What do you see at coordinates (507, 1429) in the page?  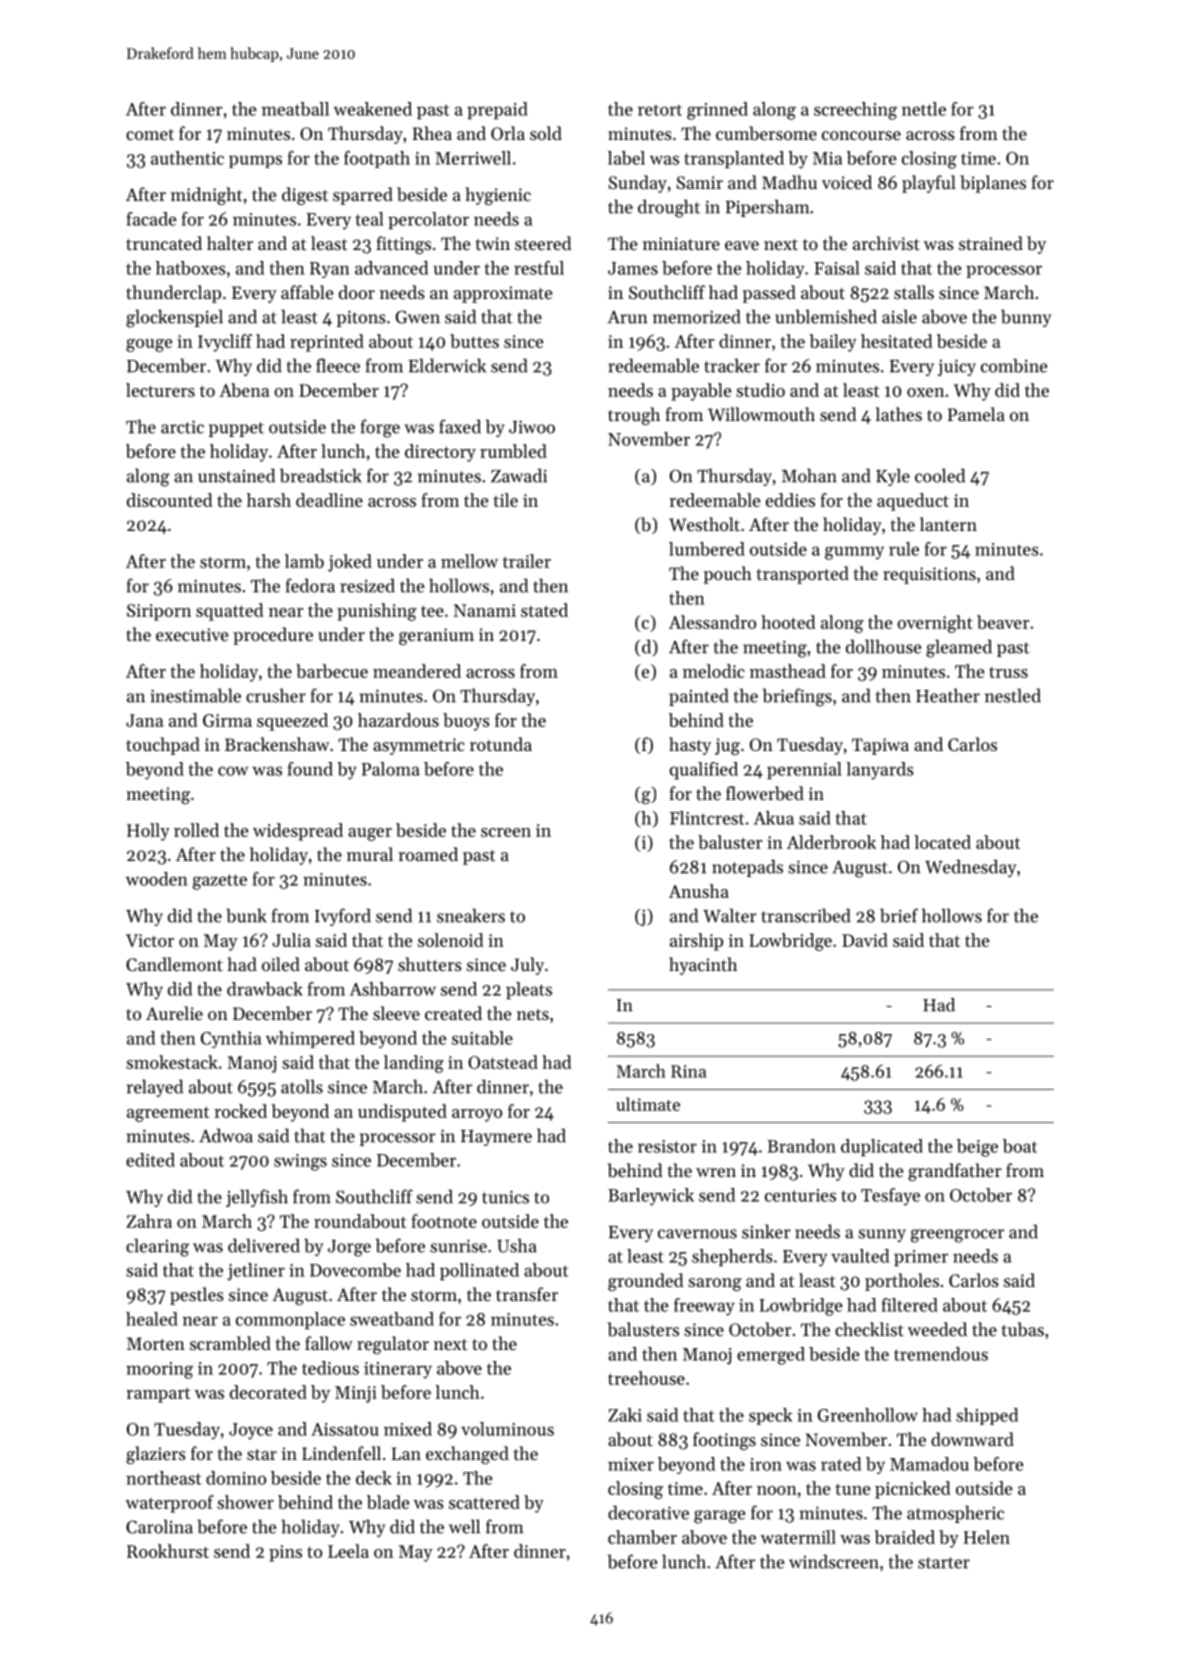 I see `voluminous` at bounding box center [507, 1429].
